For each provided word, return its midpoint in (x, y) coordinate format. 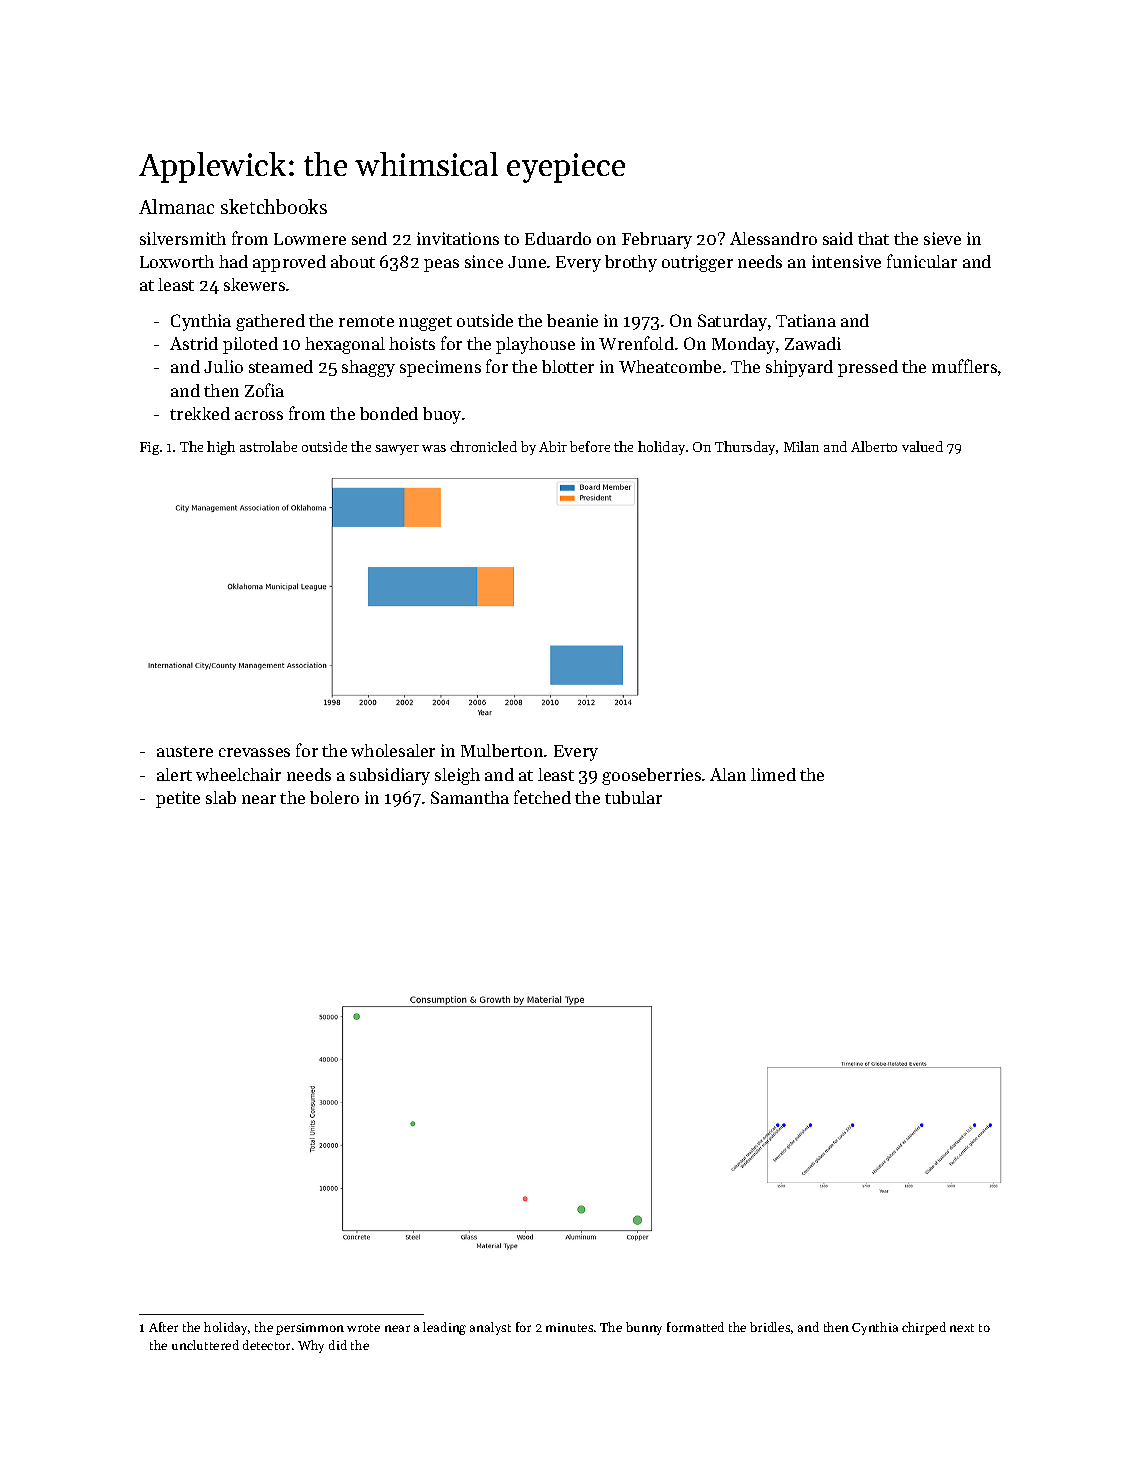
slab (221, 797)
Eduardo (558, 238)
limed (773, 774)
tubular (633, 797)
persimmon (310, 1329)
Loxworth (177, 261)
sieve (942, 238)
